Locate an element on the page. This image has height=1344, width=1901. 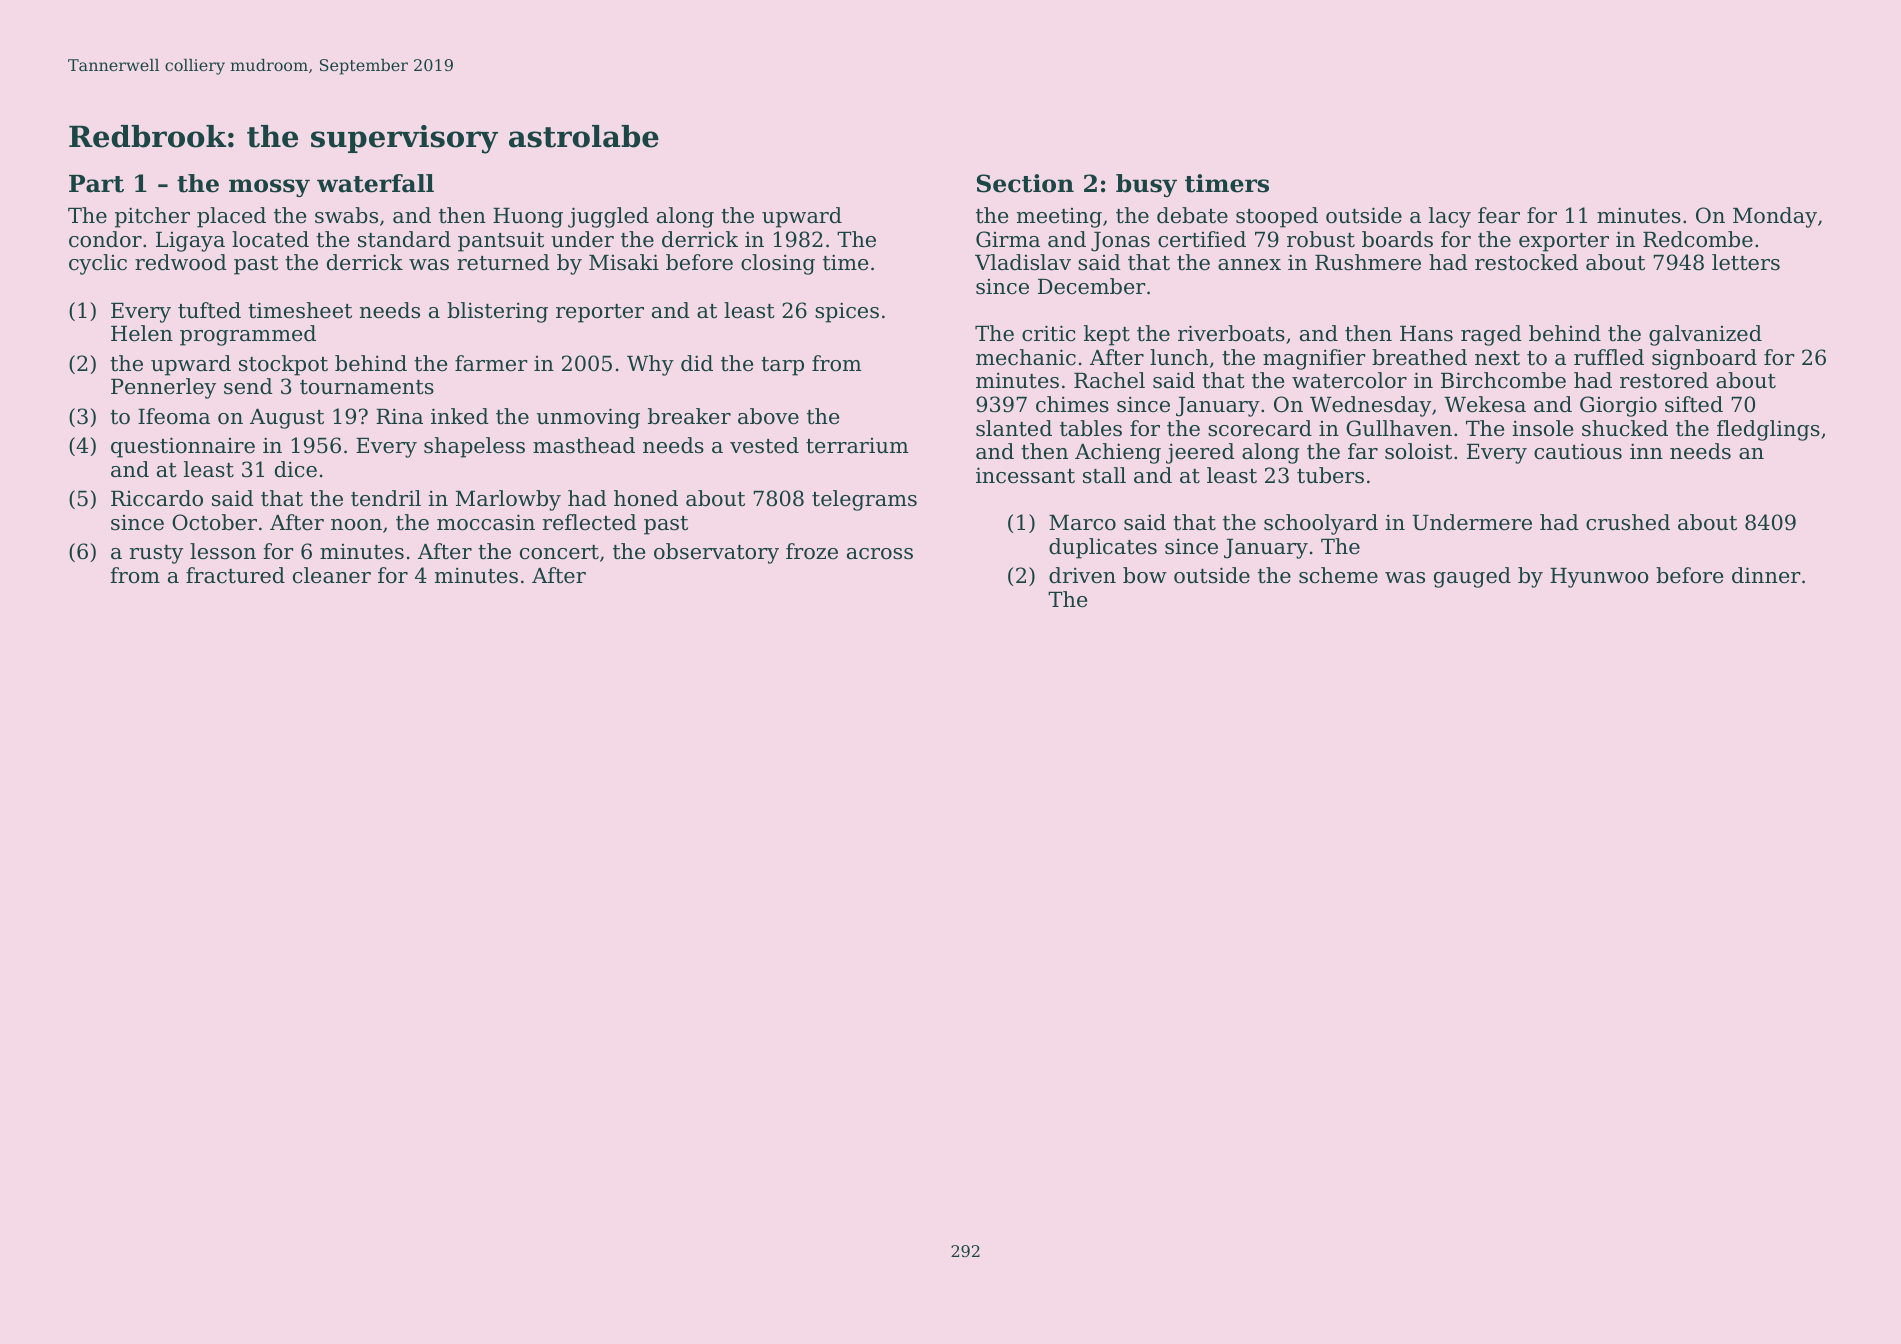
pitcher is located at coordinates (152, 217).
